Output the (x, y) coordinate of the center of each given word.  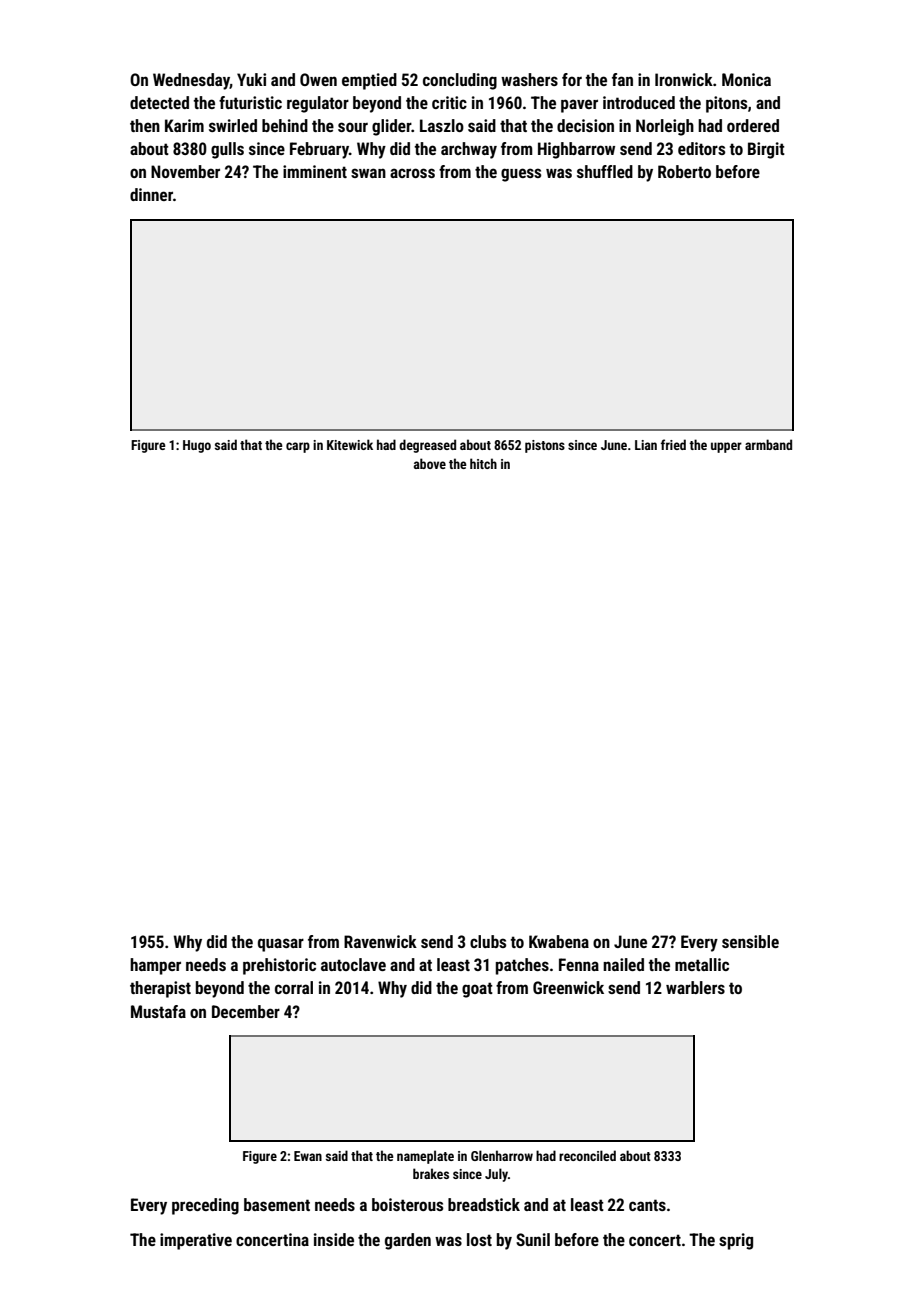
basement (277, 1204)
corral (294, 987)
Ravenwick (380, 941)
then (145, 125)
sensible (750, 941)
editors (701, 148)
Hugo (197, 446)
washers (529, 79)
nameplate (425, 1157)
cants (647, 1205)
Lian (646, 445)
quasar (281, 945)
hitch (483, 463)
